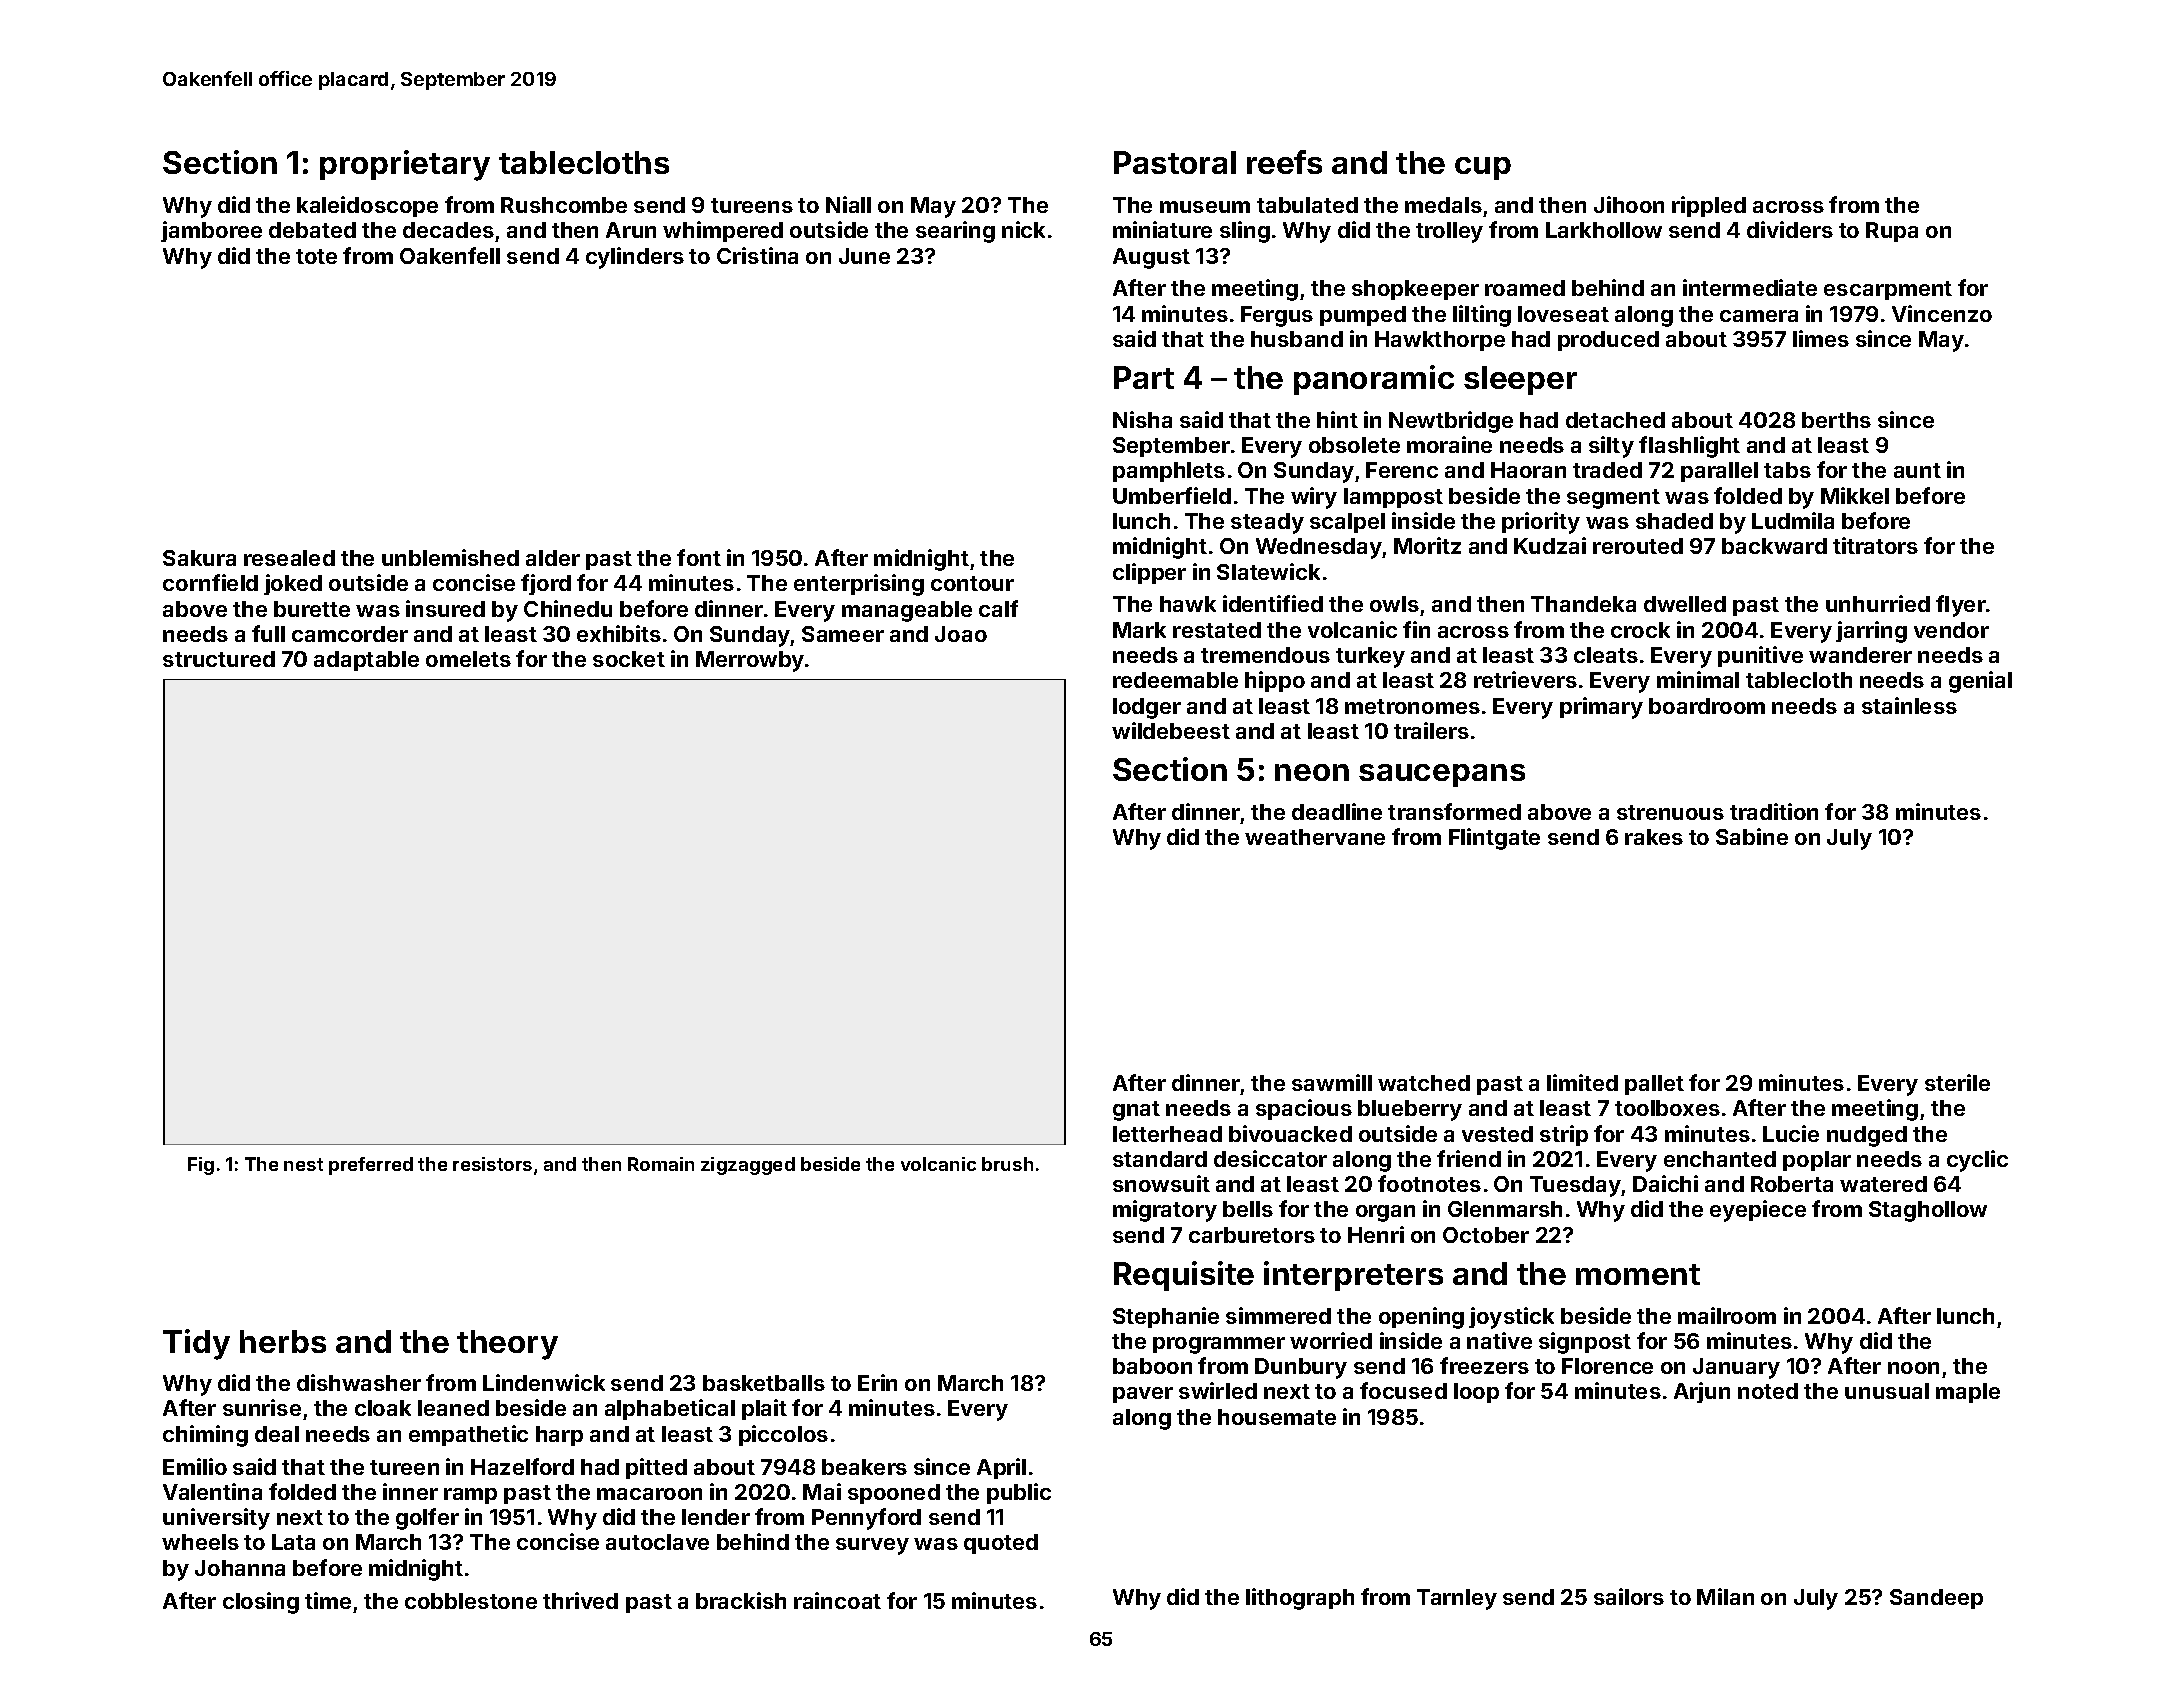  Describe the element at coordinates (1892, 232) in the document. I see `Rupa` at that location.
